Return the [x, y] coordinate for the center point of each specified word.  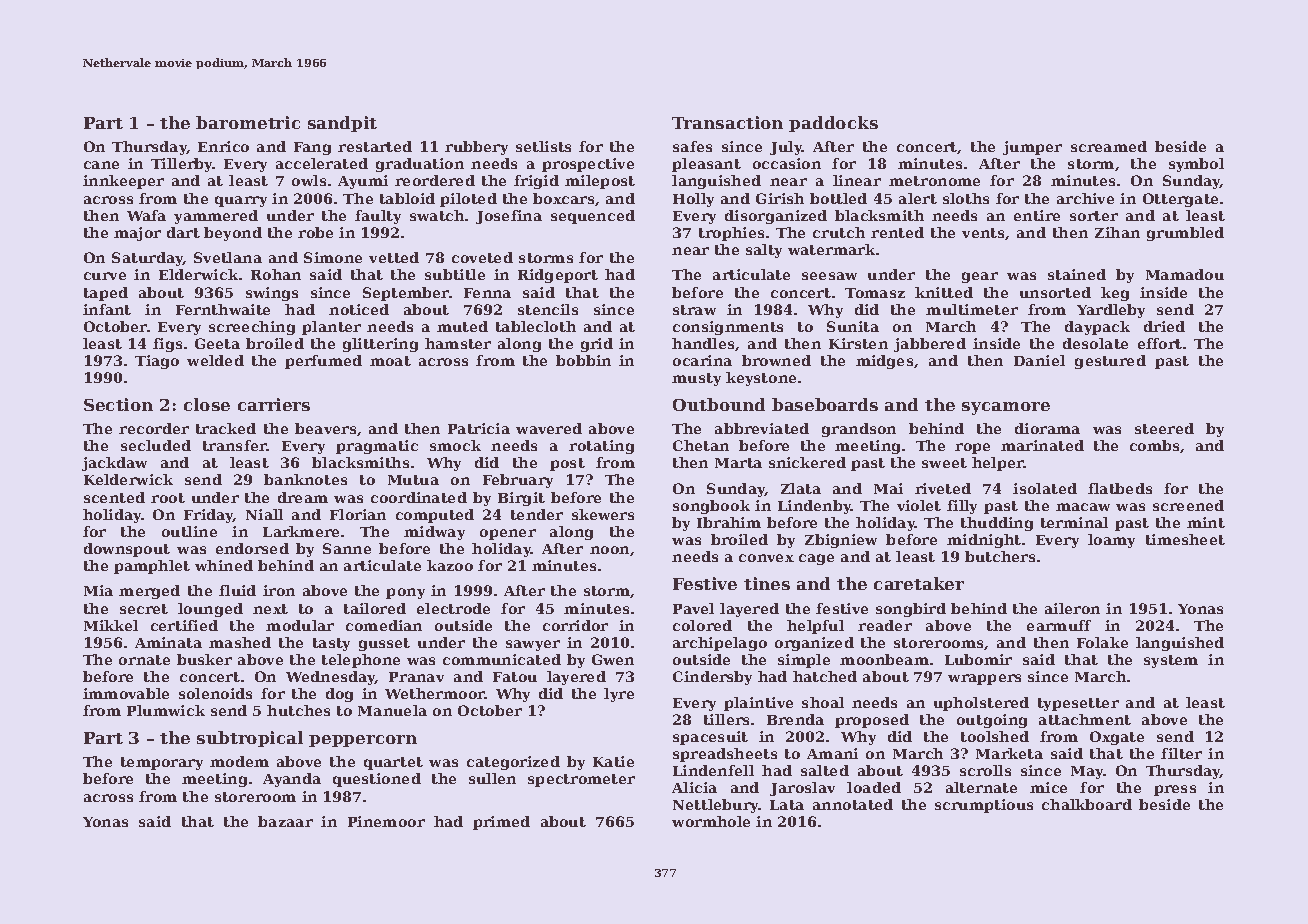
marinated [1042, 445]
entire [1037, 215]
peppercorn [363, 741]
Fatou [515, 677]
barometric [248, 122]
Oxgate [1117, 738]
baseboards [825, 404]
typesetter [1078, 704]
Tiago [157, 362]
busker [204, 659]
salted [825, 770]
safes [692, 146]
